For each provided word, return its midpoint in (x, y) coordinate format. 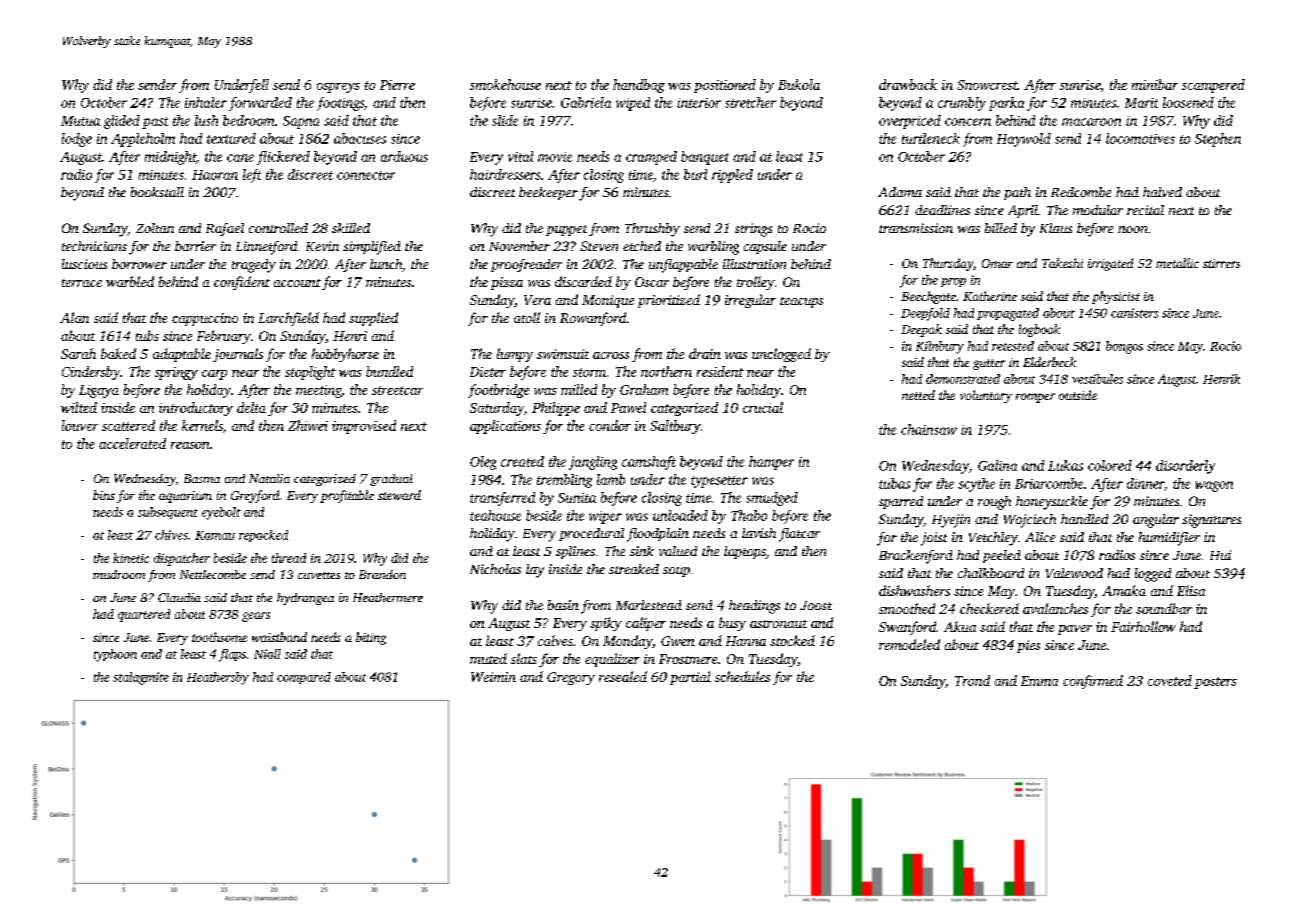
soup (676, 572)
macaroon (1091, 122)
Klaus (1056, 228)
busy (732, 624)
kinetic (131, 558)
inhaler (206, 102)
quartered (144, 615)
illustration (754, 264)
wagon (1214, 486)
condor (610, 425)
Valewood (1074, 573)
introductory (196, 409)
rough (994, 503)
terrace (82, 283)
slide (505, 120)
